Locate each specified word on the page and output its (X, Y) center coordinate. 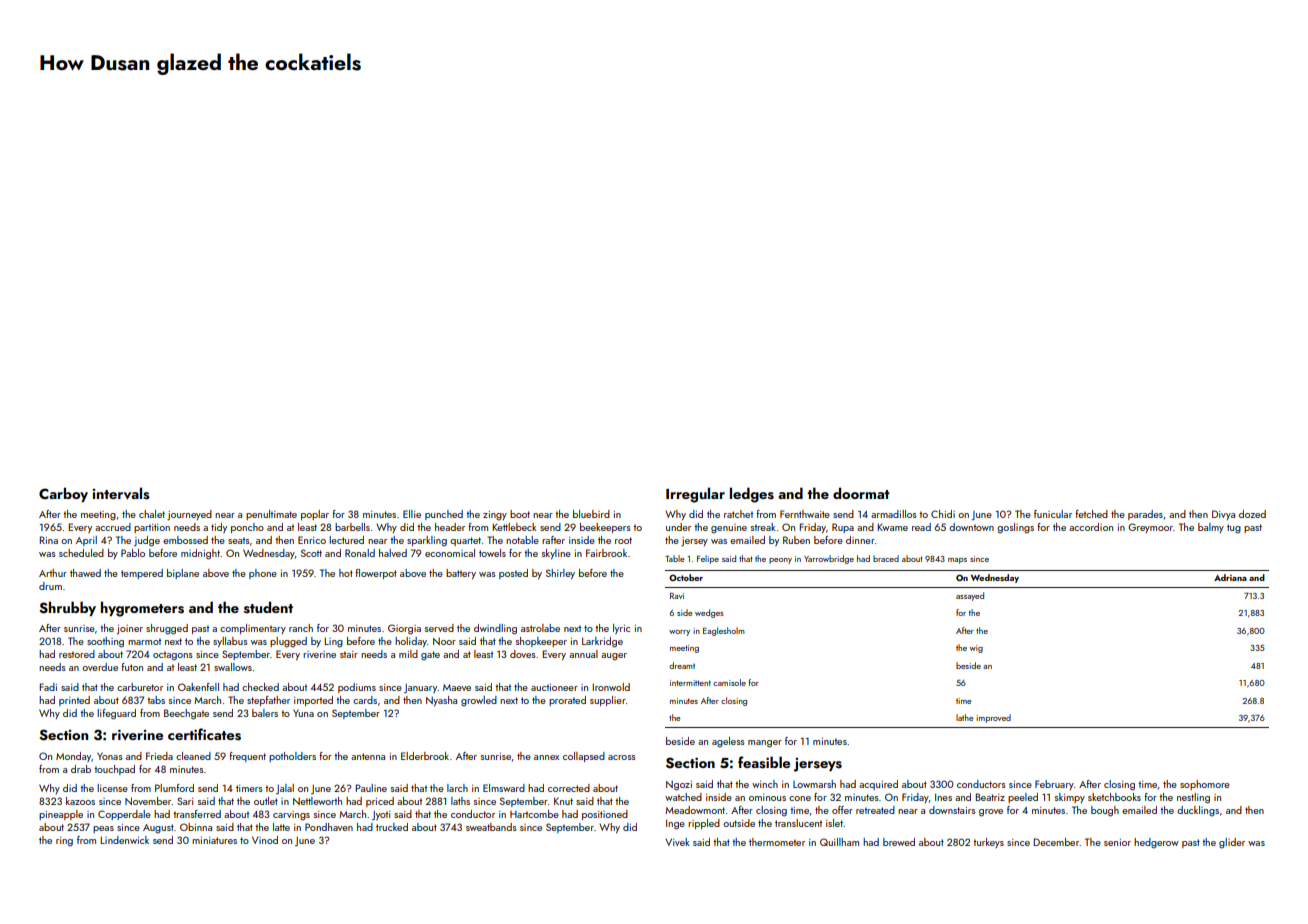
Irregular (695, 495)
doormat (861, 493)
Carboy (63, 494)
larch (457, 788)
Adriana (1230, 577)
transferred (197, 814)
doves (523, 654)
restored (77, 654)
